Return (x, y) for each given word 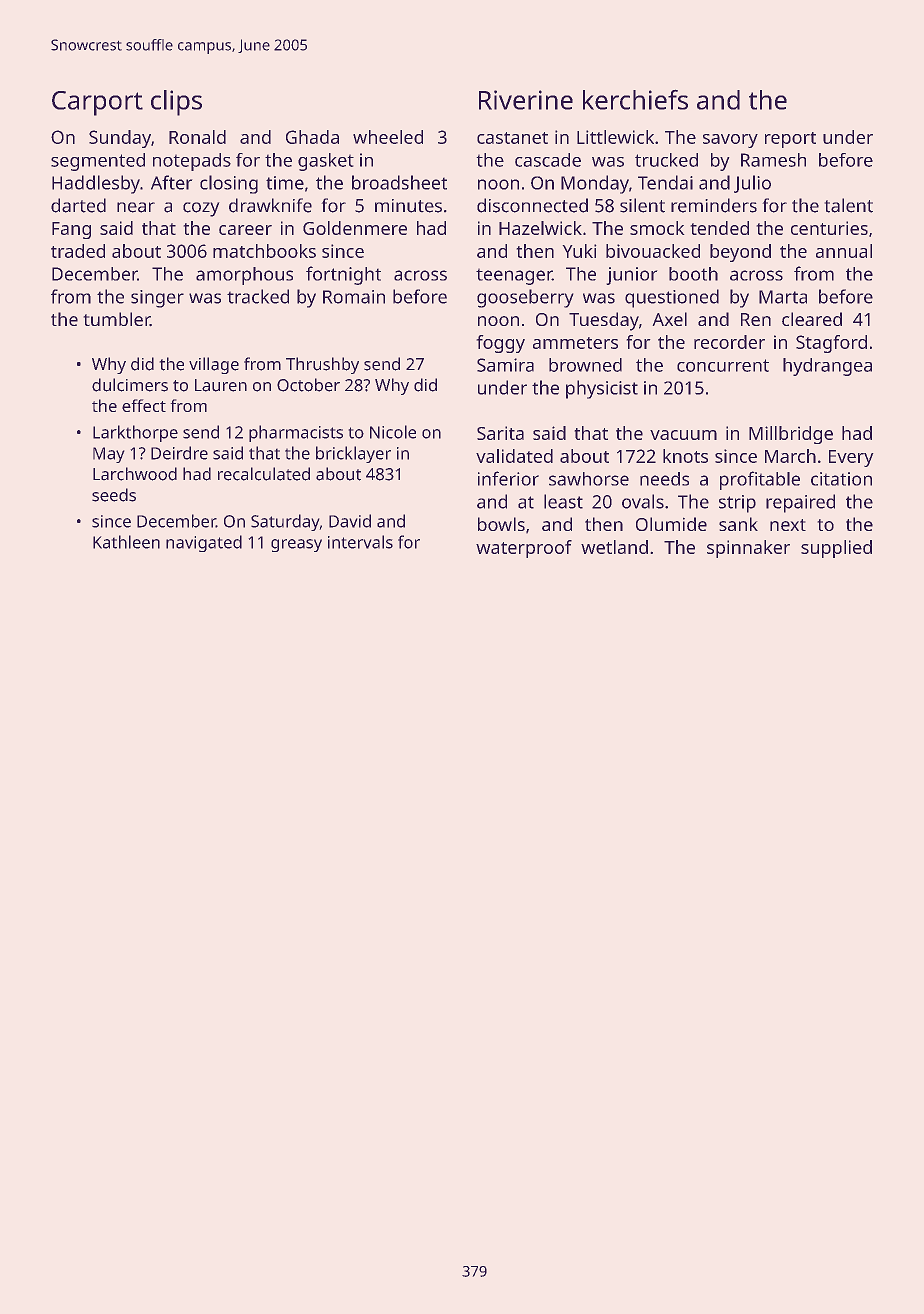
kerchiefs (635, 99)
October (308, 385)
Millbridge (791, 435)
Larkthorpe (135, 433)
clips (176, 103)
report (790, 140)
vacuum (683, 435)
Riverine (526, 100)
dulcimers (130, 385)
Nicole (393, 432)
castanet (512, 138)
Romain (354, 297)
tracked (258, 296)
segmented (98, 162)
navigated (204, 543)
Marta (783, 297)
